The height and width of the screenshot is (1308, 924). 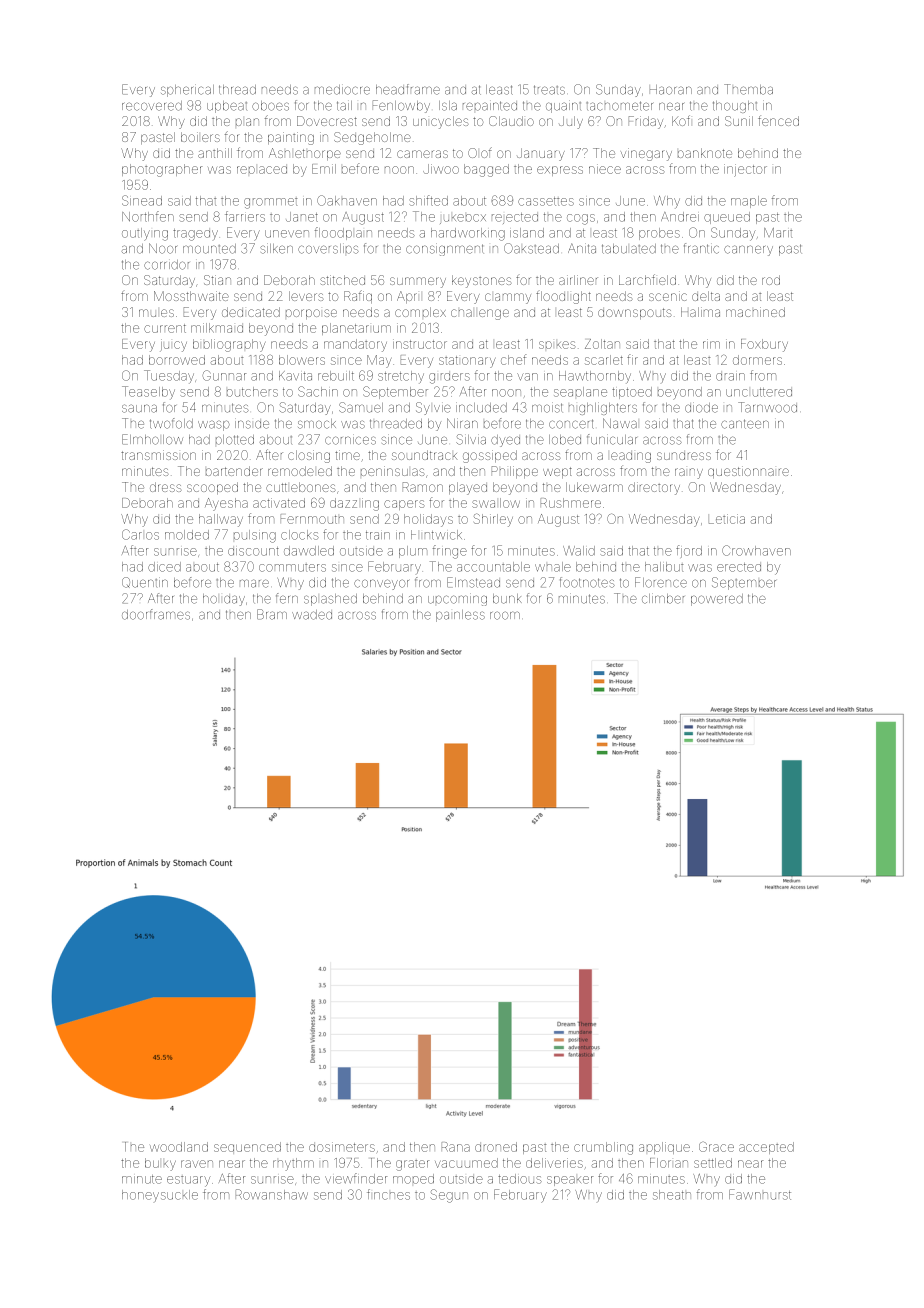 What do you see at coordinates (156, 614) in the screenshot?
I see `doorframes` at bounding box center [156, 614].
